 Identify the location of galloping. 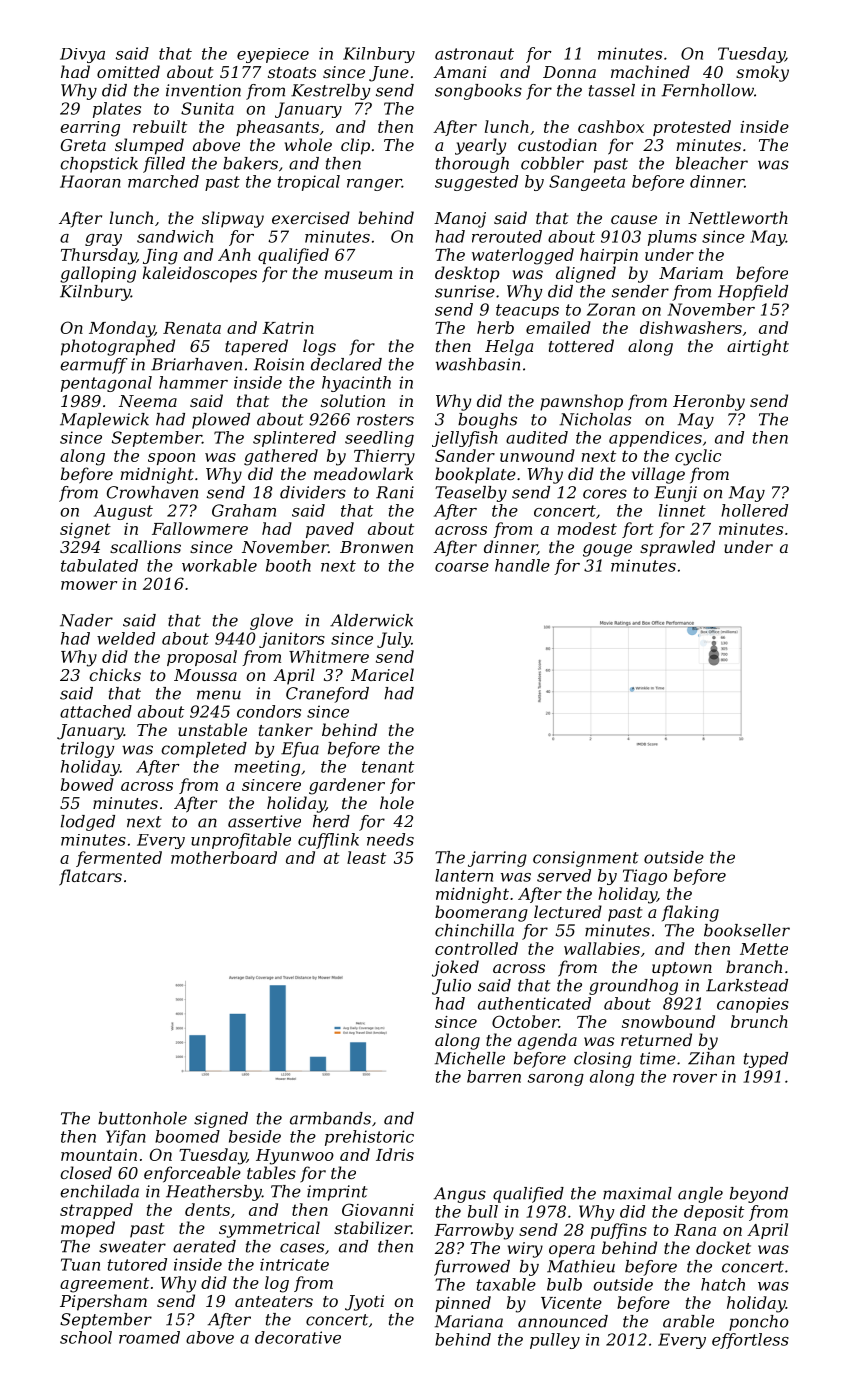
(98, 274).
